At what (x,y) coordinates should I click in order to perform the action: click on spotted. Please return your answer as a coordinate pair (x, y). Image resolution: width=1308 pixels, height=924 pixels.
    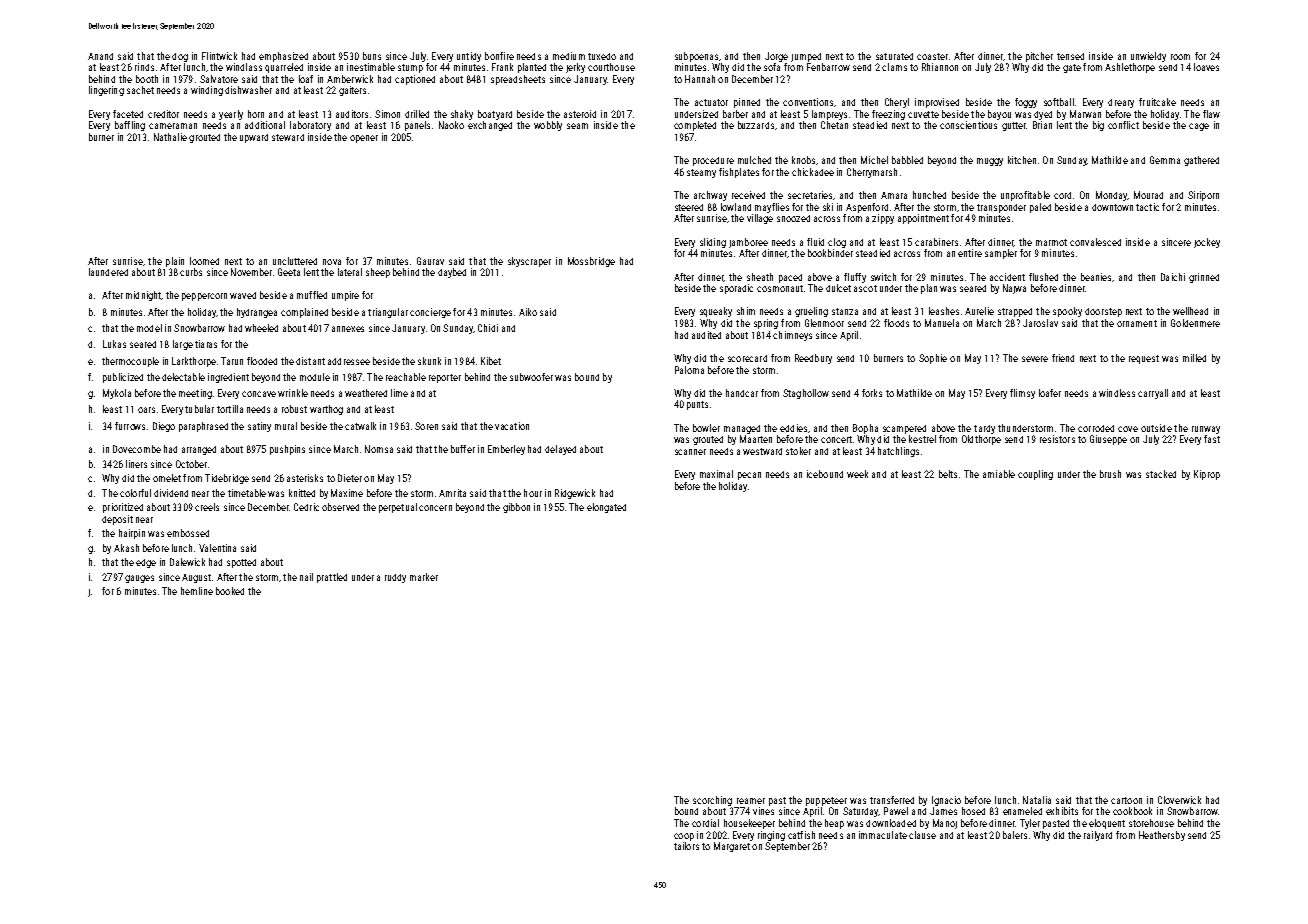
    Looking at the image, I should click on (241, 563).
